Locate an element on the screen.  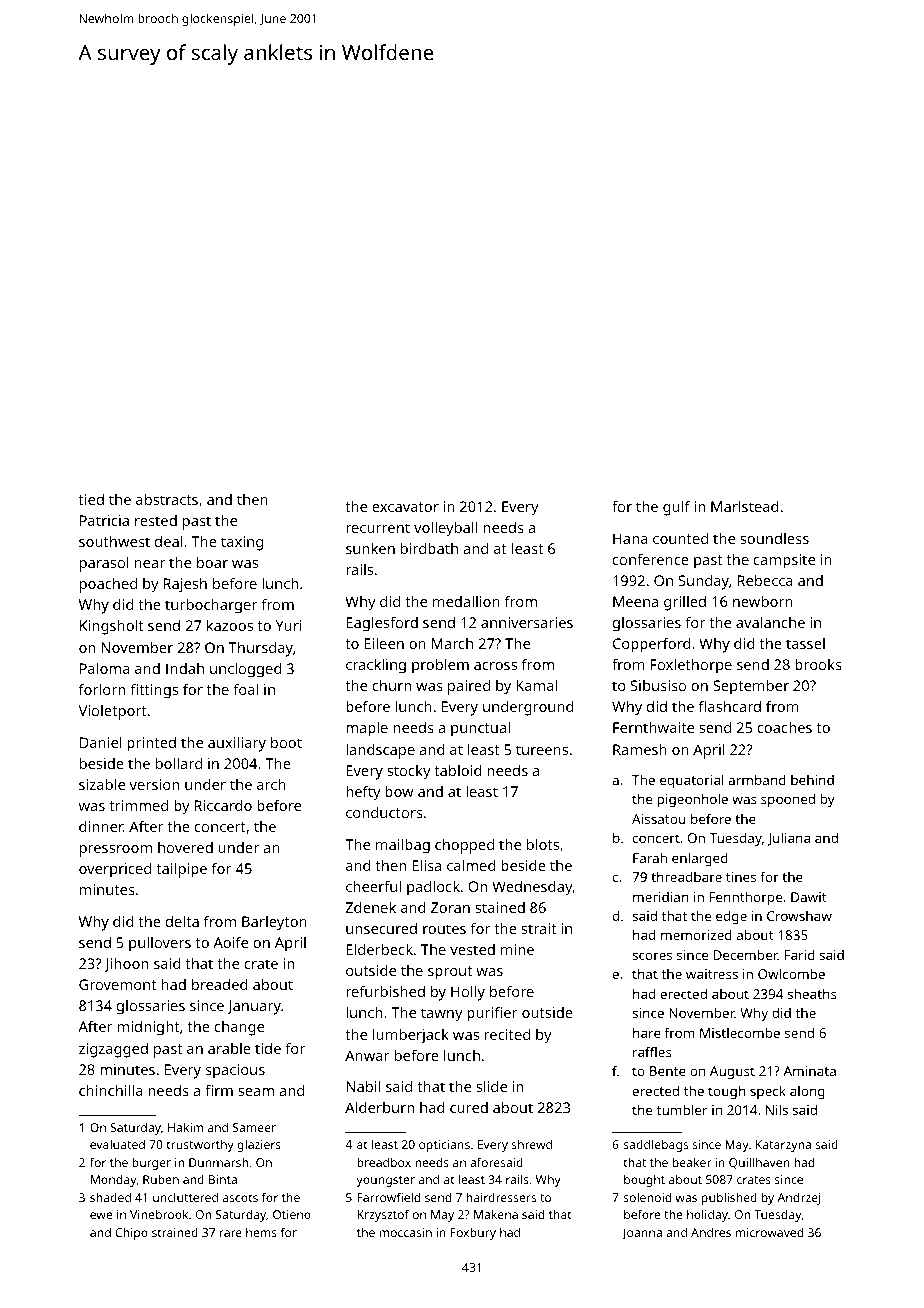
Foxbury is located at coordinates (473, 1234).
